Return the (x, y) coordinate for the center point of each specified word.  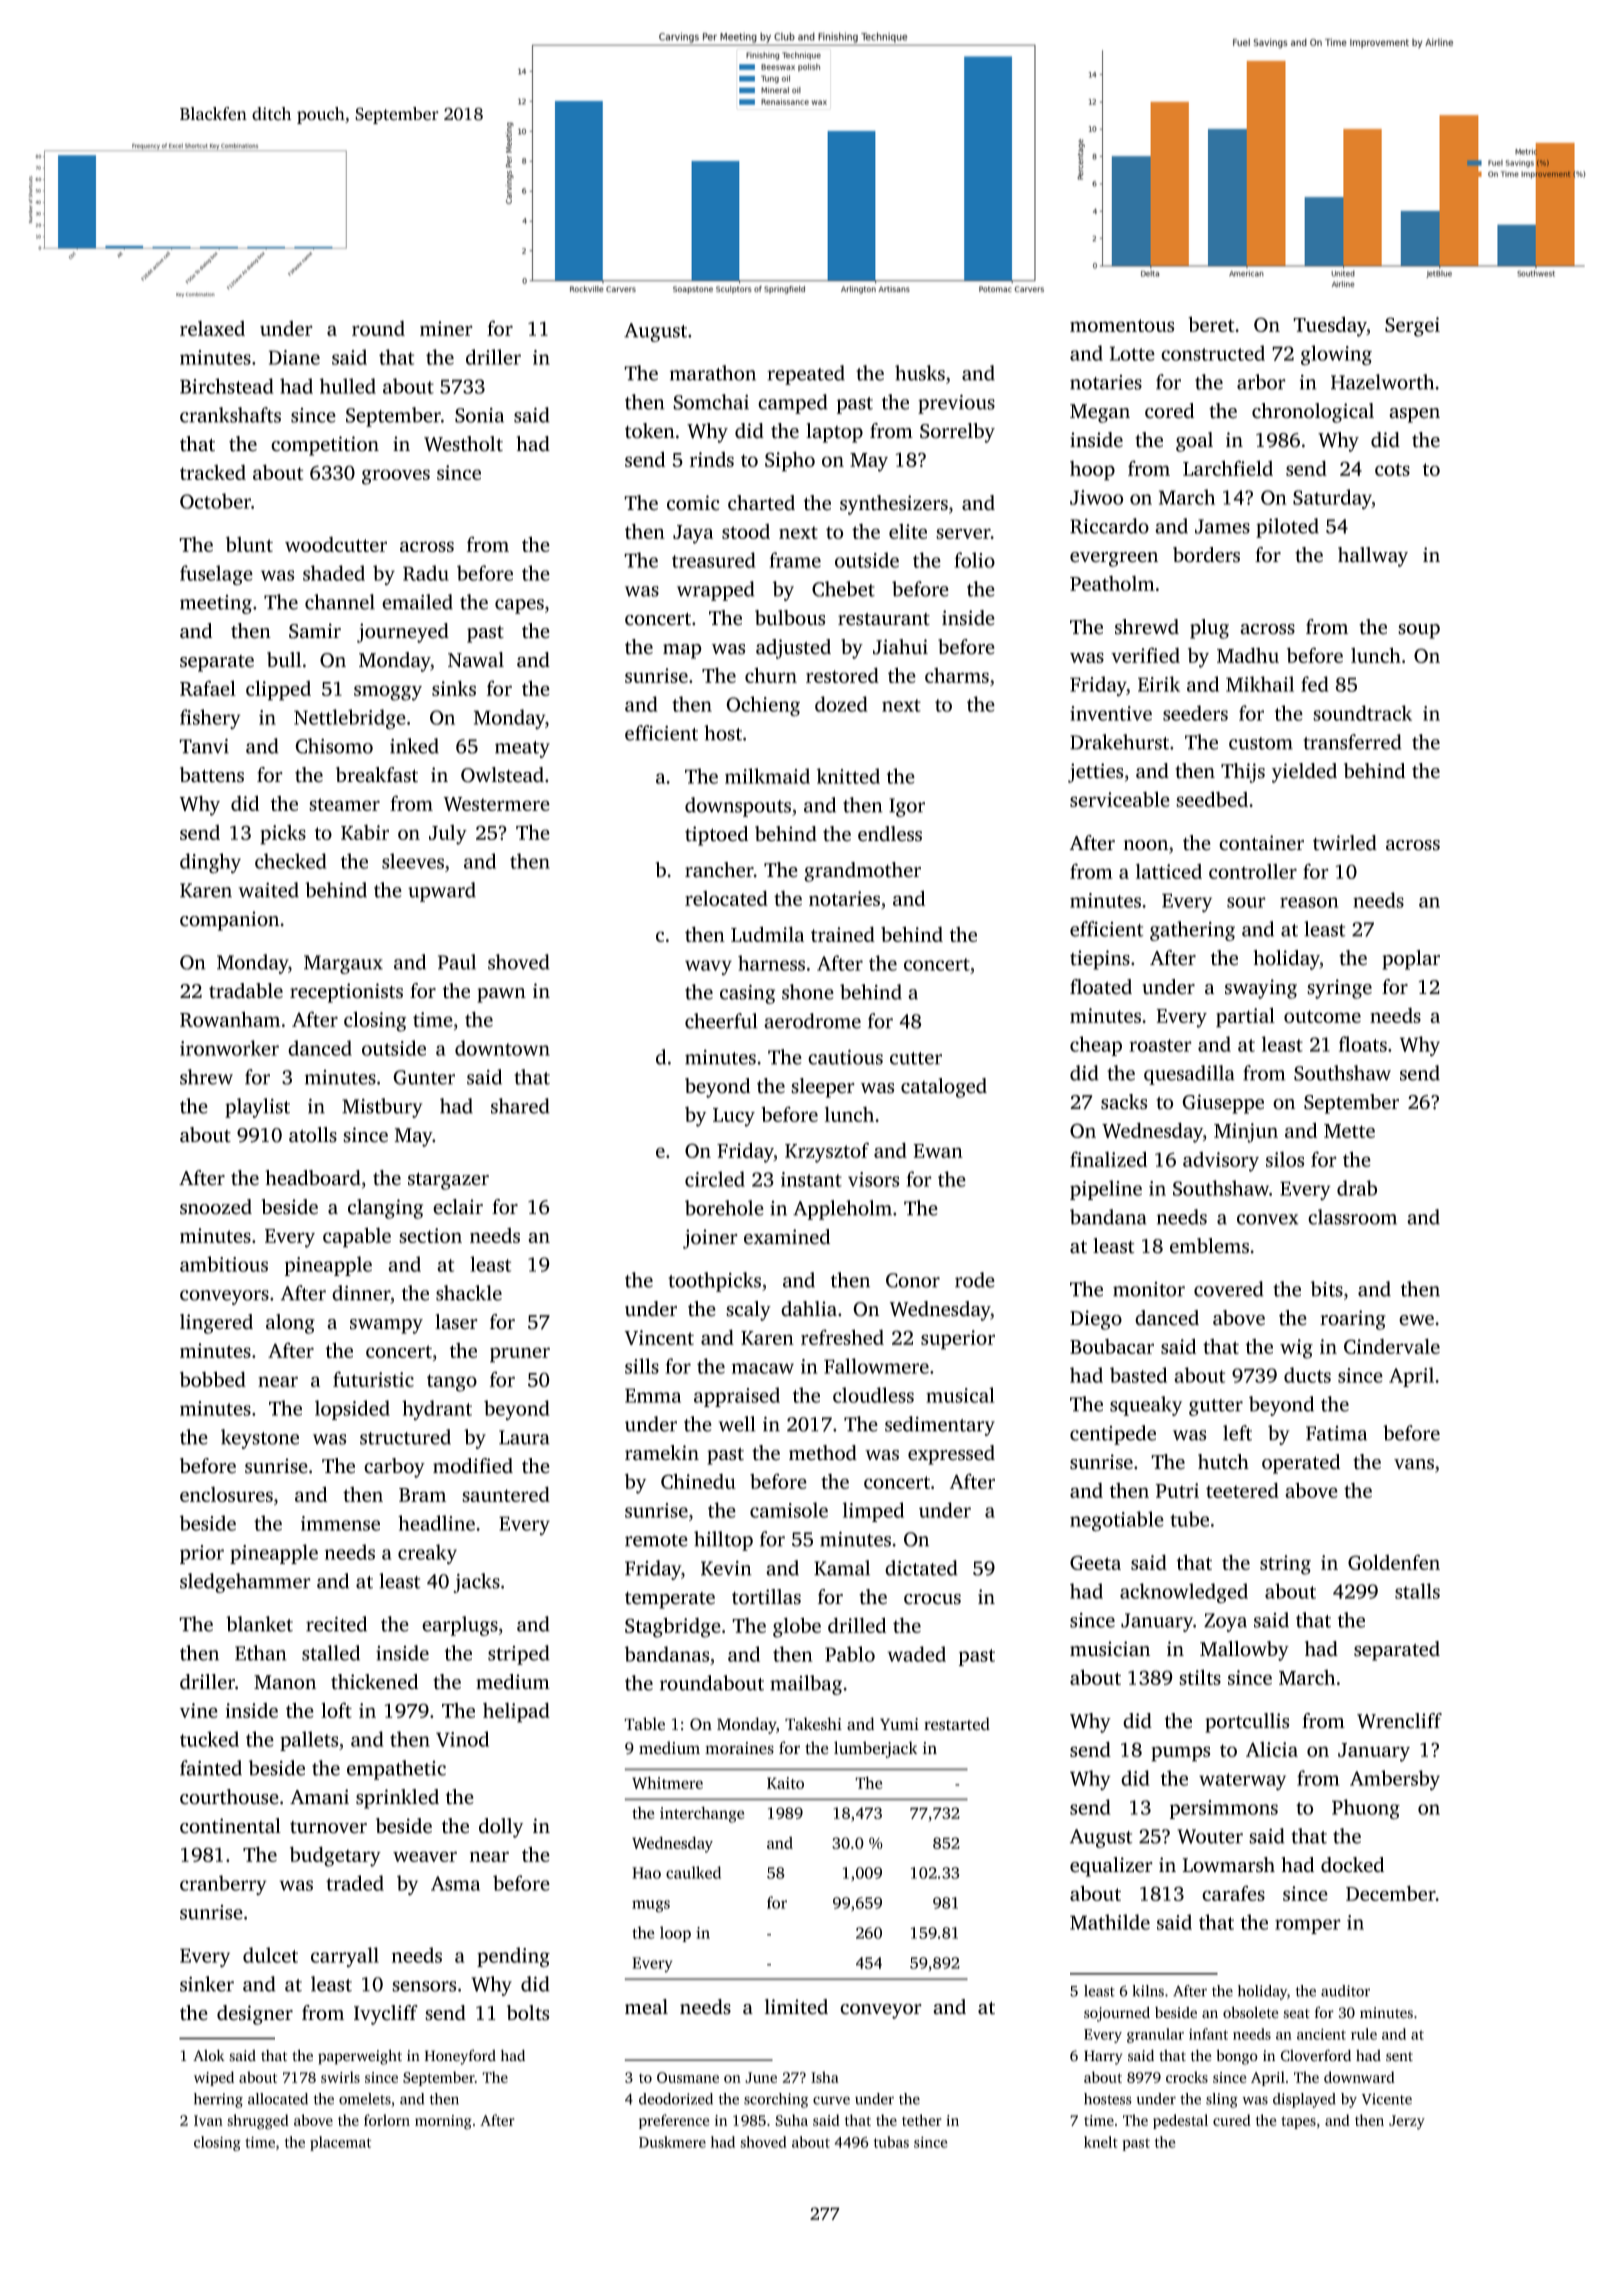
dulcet (270, 1955)
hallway (1373, 557)
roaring (1353, 1320)
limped (873, 1512)
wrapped (716, 591)
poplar (1411, 960)
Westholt (463, 444)
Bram (422, 1495)
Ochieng (763, 706)
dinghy (210, 863)
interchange (702, 1814)
